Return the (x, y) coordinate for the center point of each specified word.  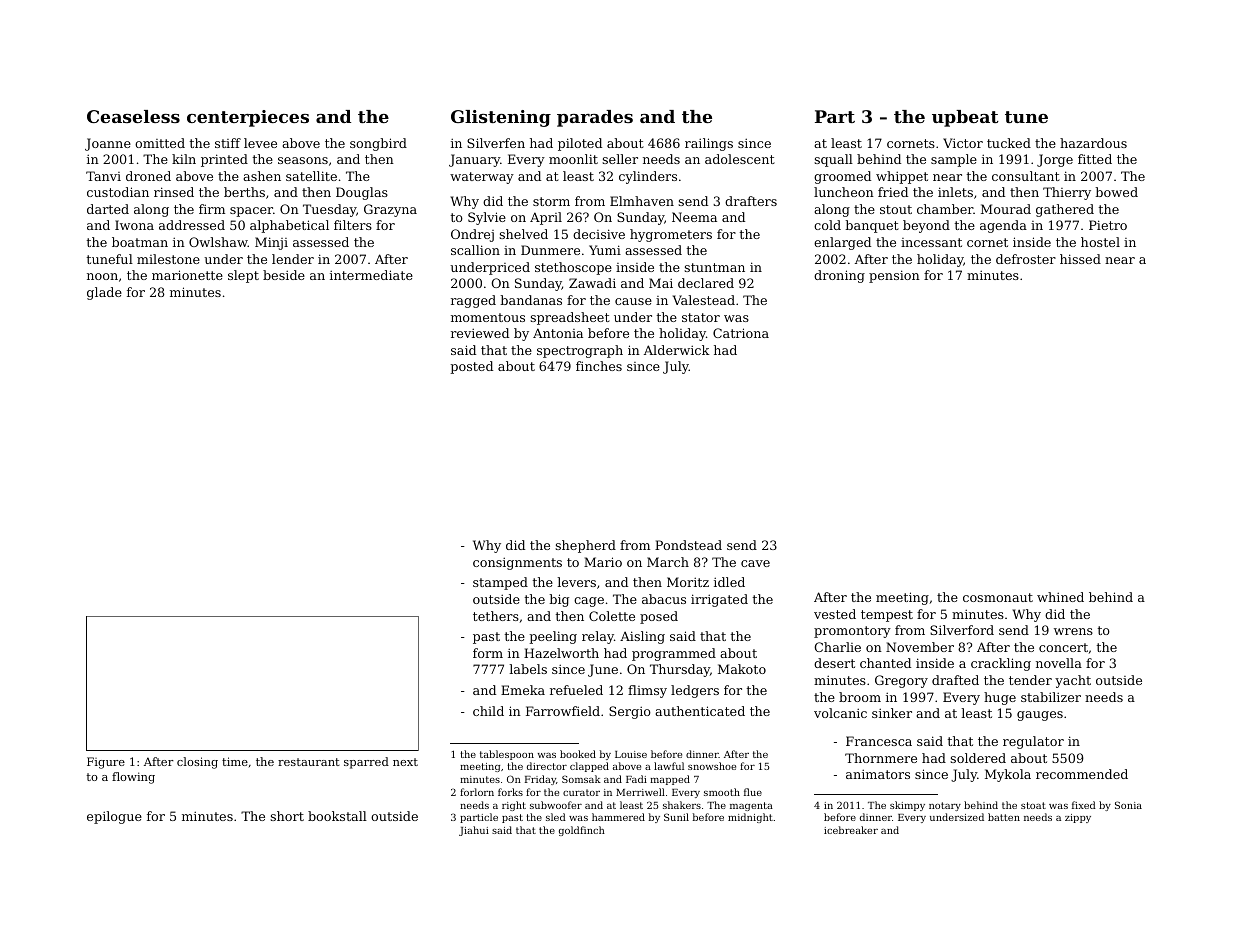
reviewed (480, 333)
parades (595, 118)
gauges (1040, 716)
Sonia (1128, 805)
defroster (1026, 259)
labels (528, 669)
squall (833, 160)
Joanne (108, 144)
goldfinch (582, 831)
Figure (106, 763)
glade (104, 293)
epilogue (114, 817)
